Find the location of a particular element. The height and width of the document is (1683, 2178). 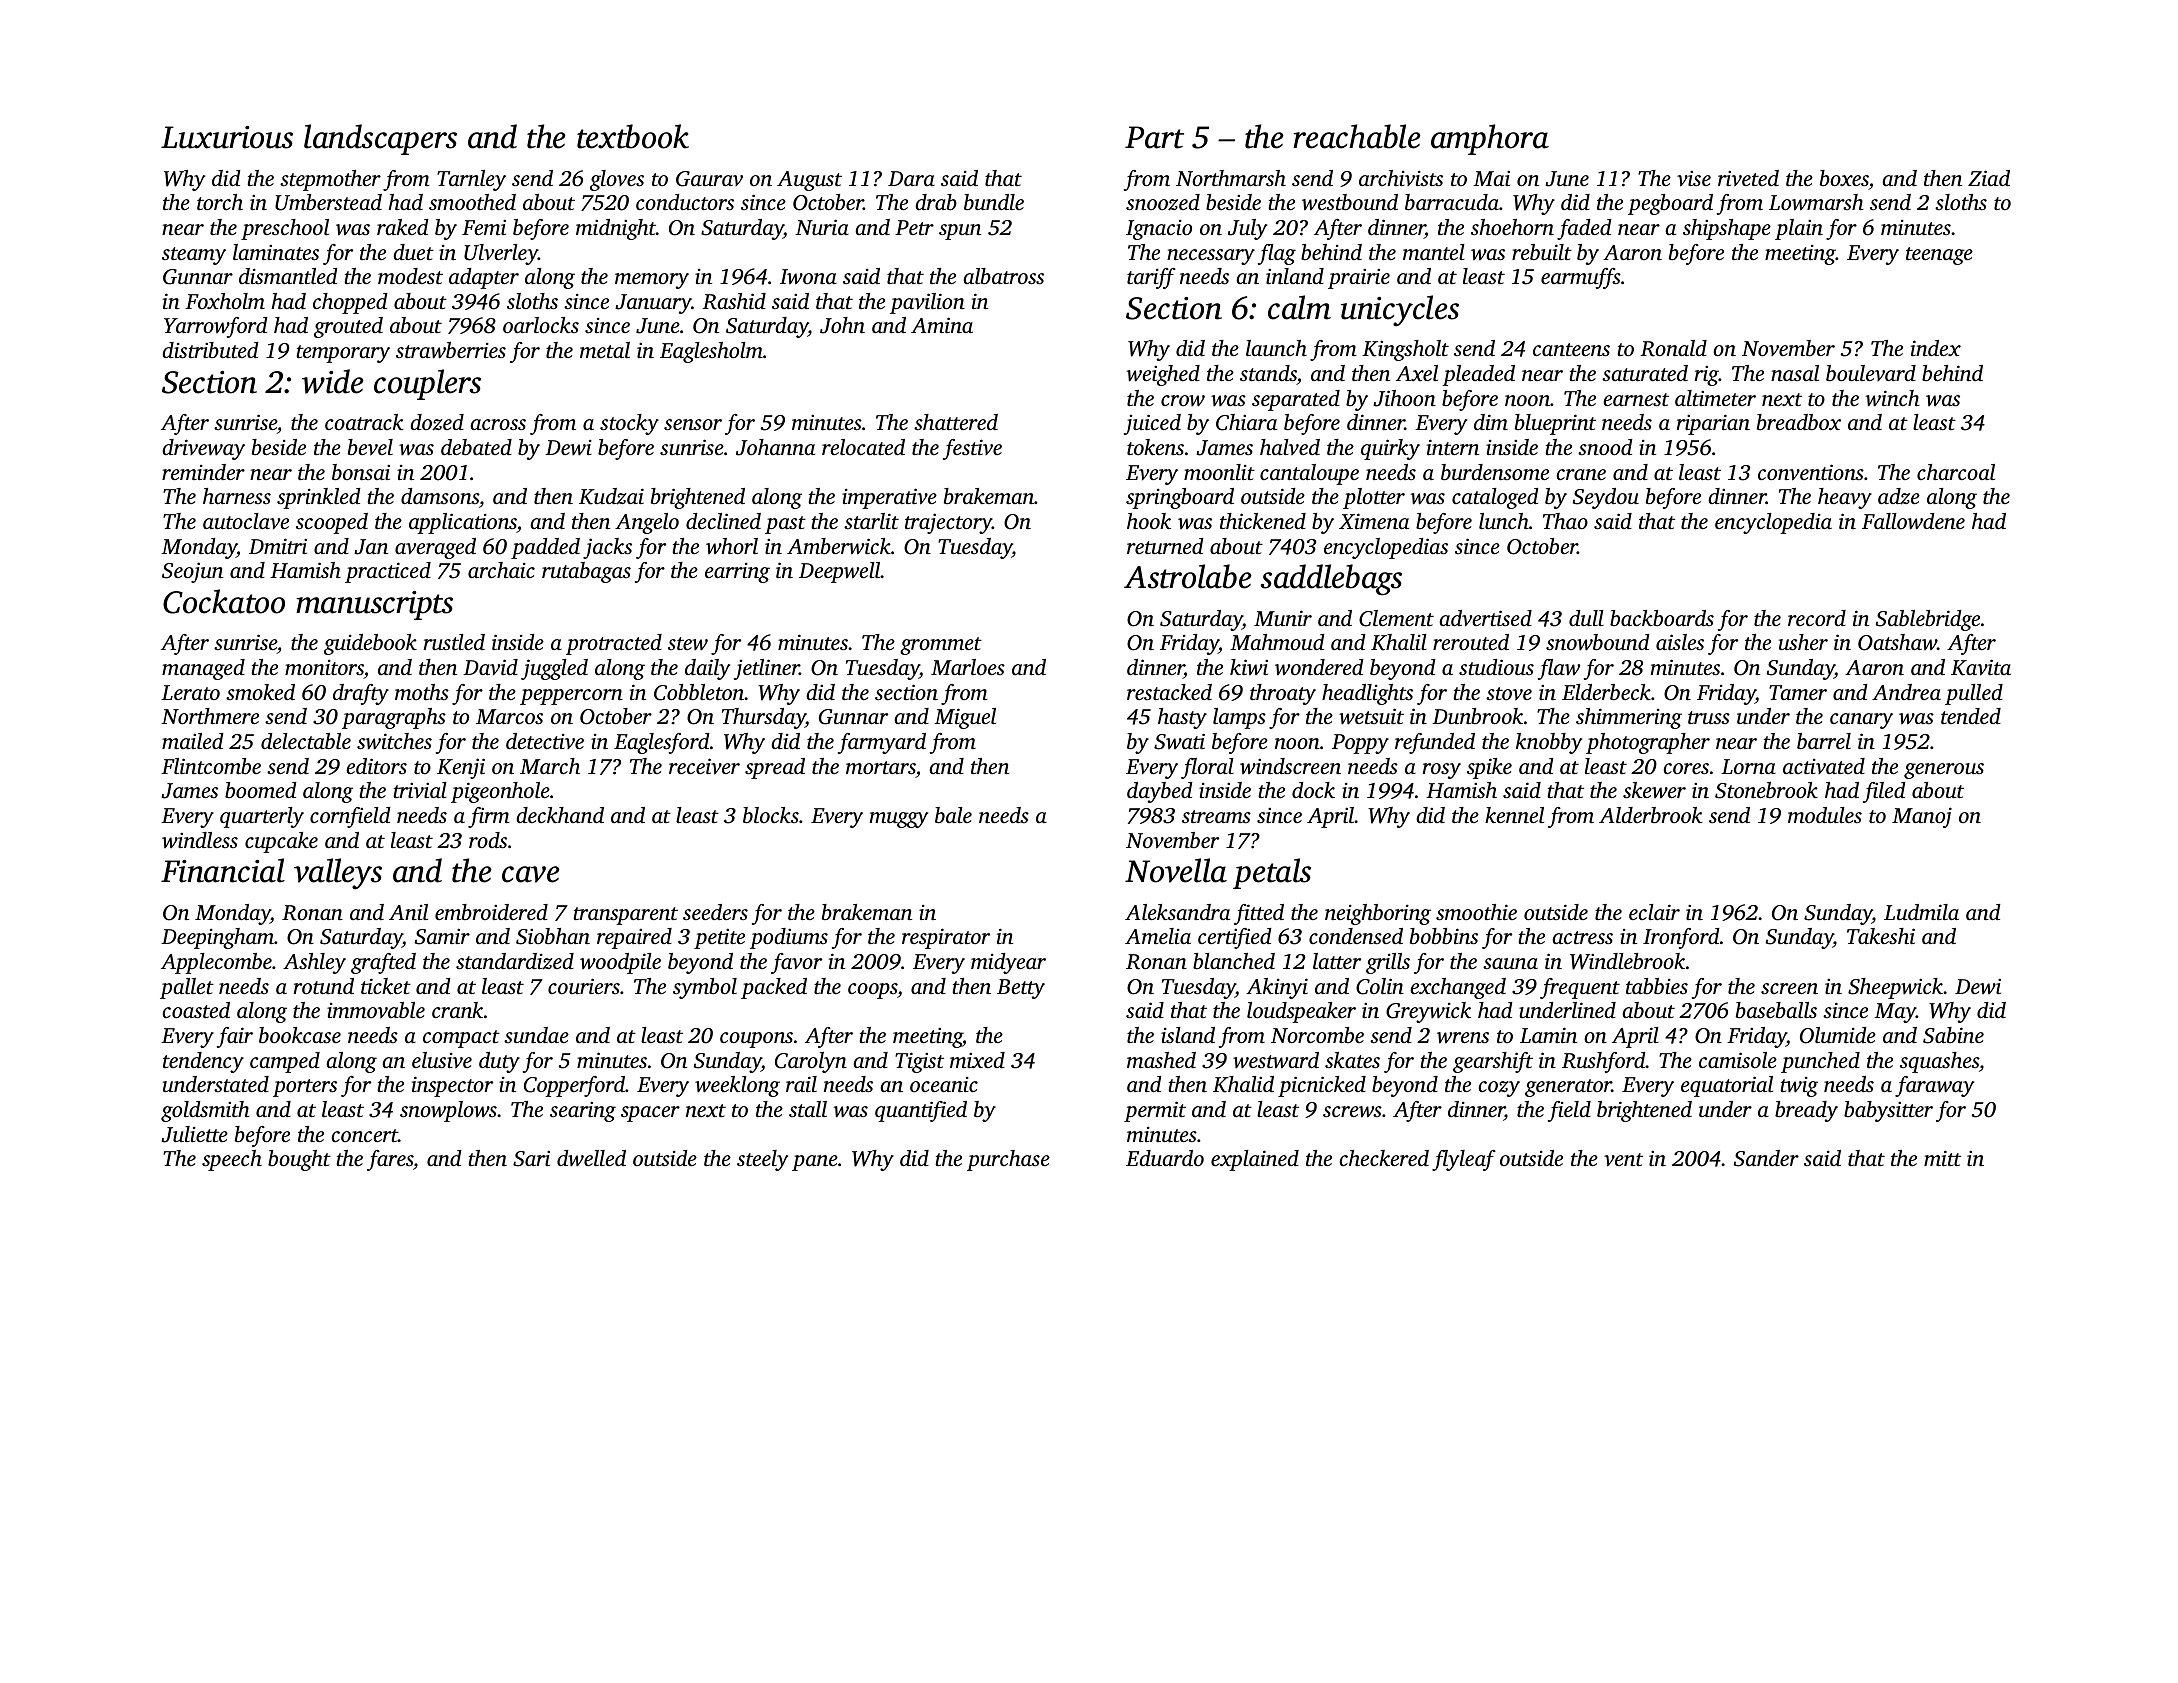

westbound is located at coordinates (1350, 202).
